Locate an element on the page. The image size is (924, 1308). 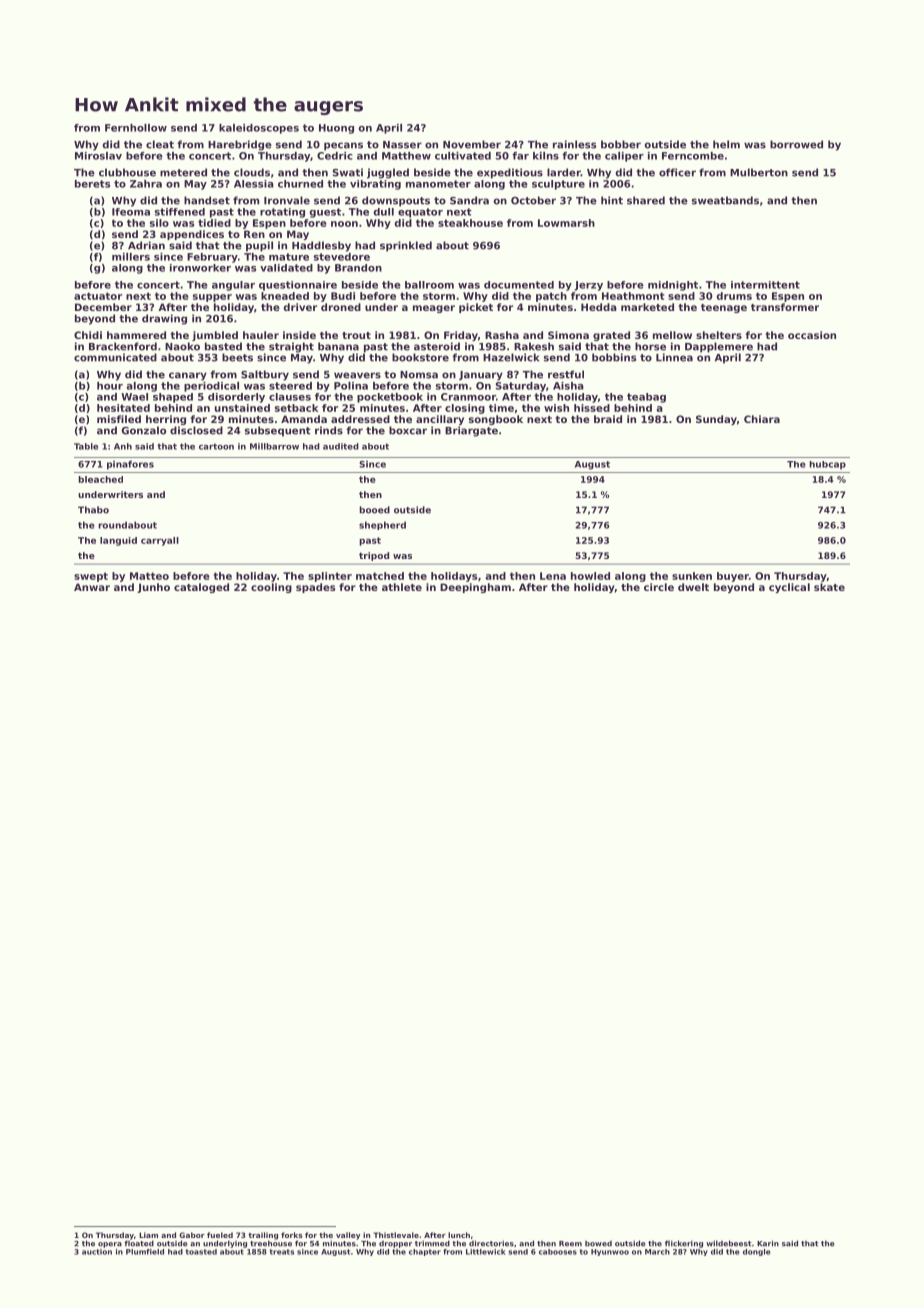
wildebeest is located at coordinates (729, 1243).
